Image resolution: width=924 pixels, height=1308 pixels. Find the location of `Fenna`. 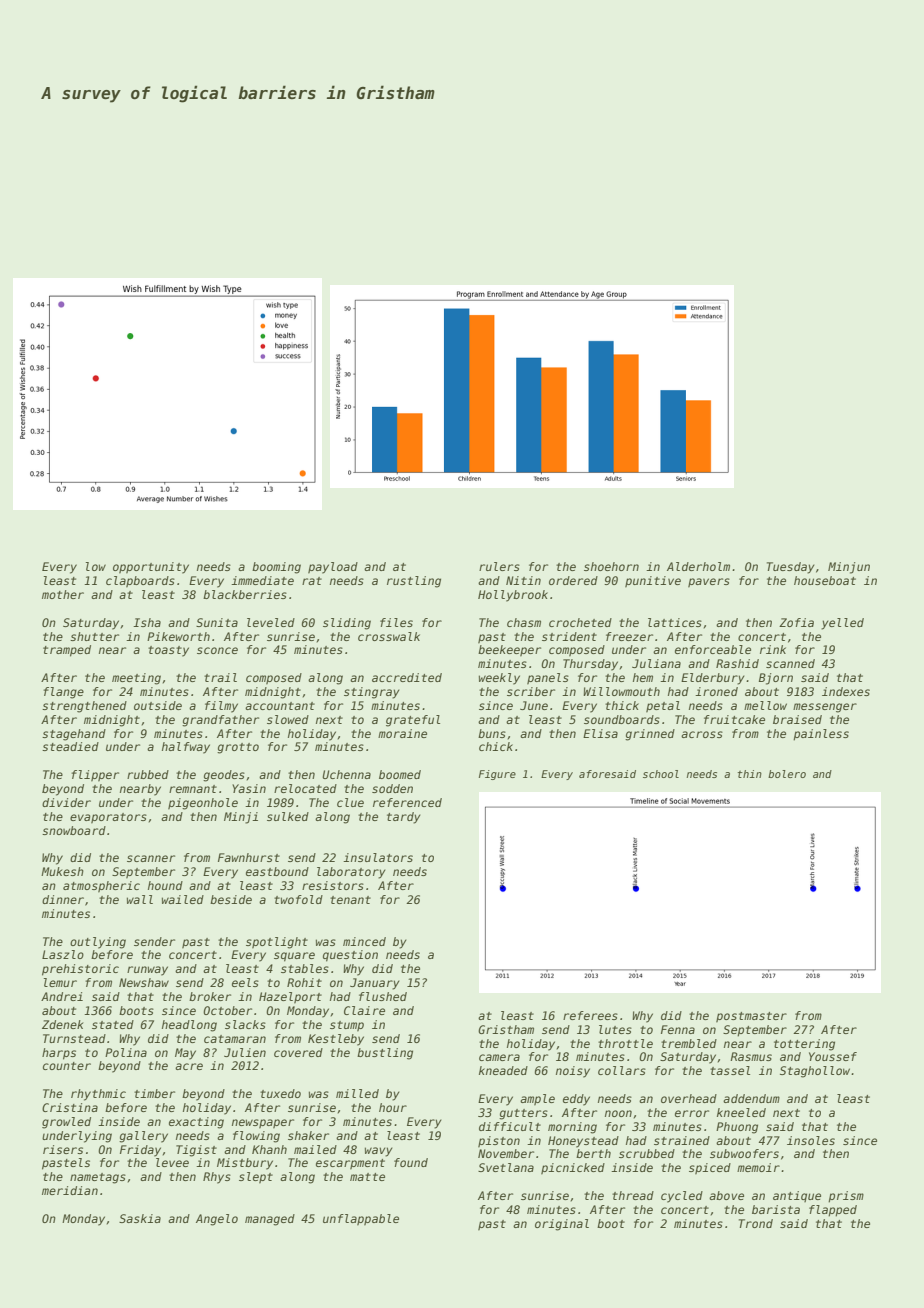

Fenna is located at coordinates (678, 1029).
